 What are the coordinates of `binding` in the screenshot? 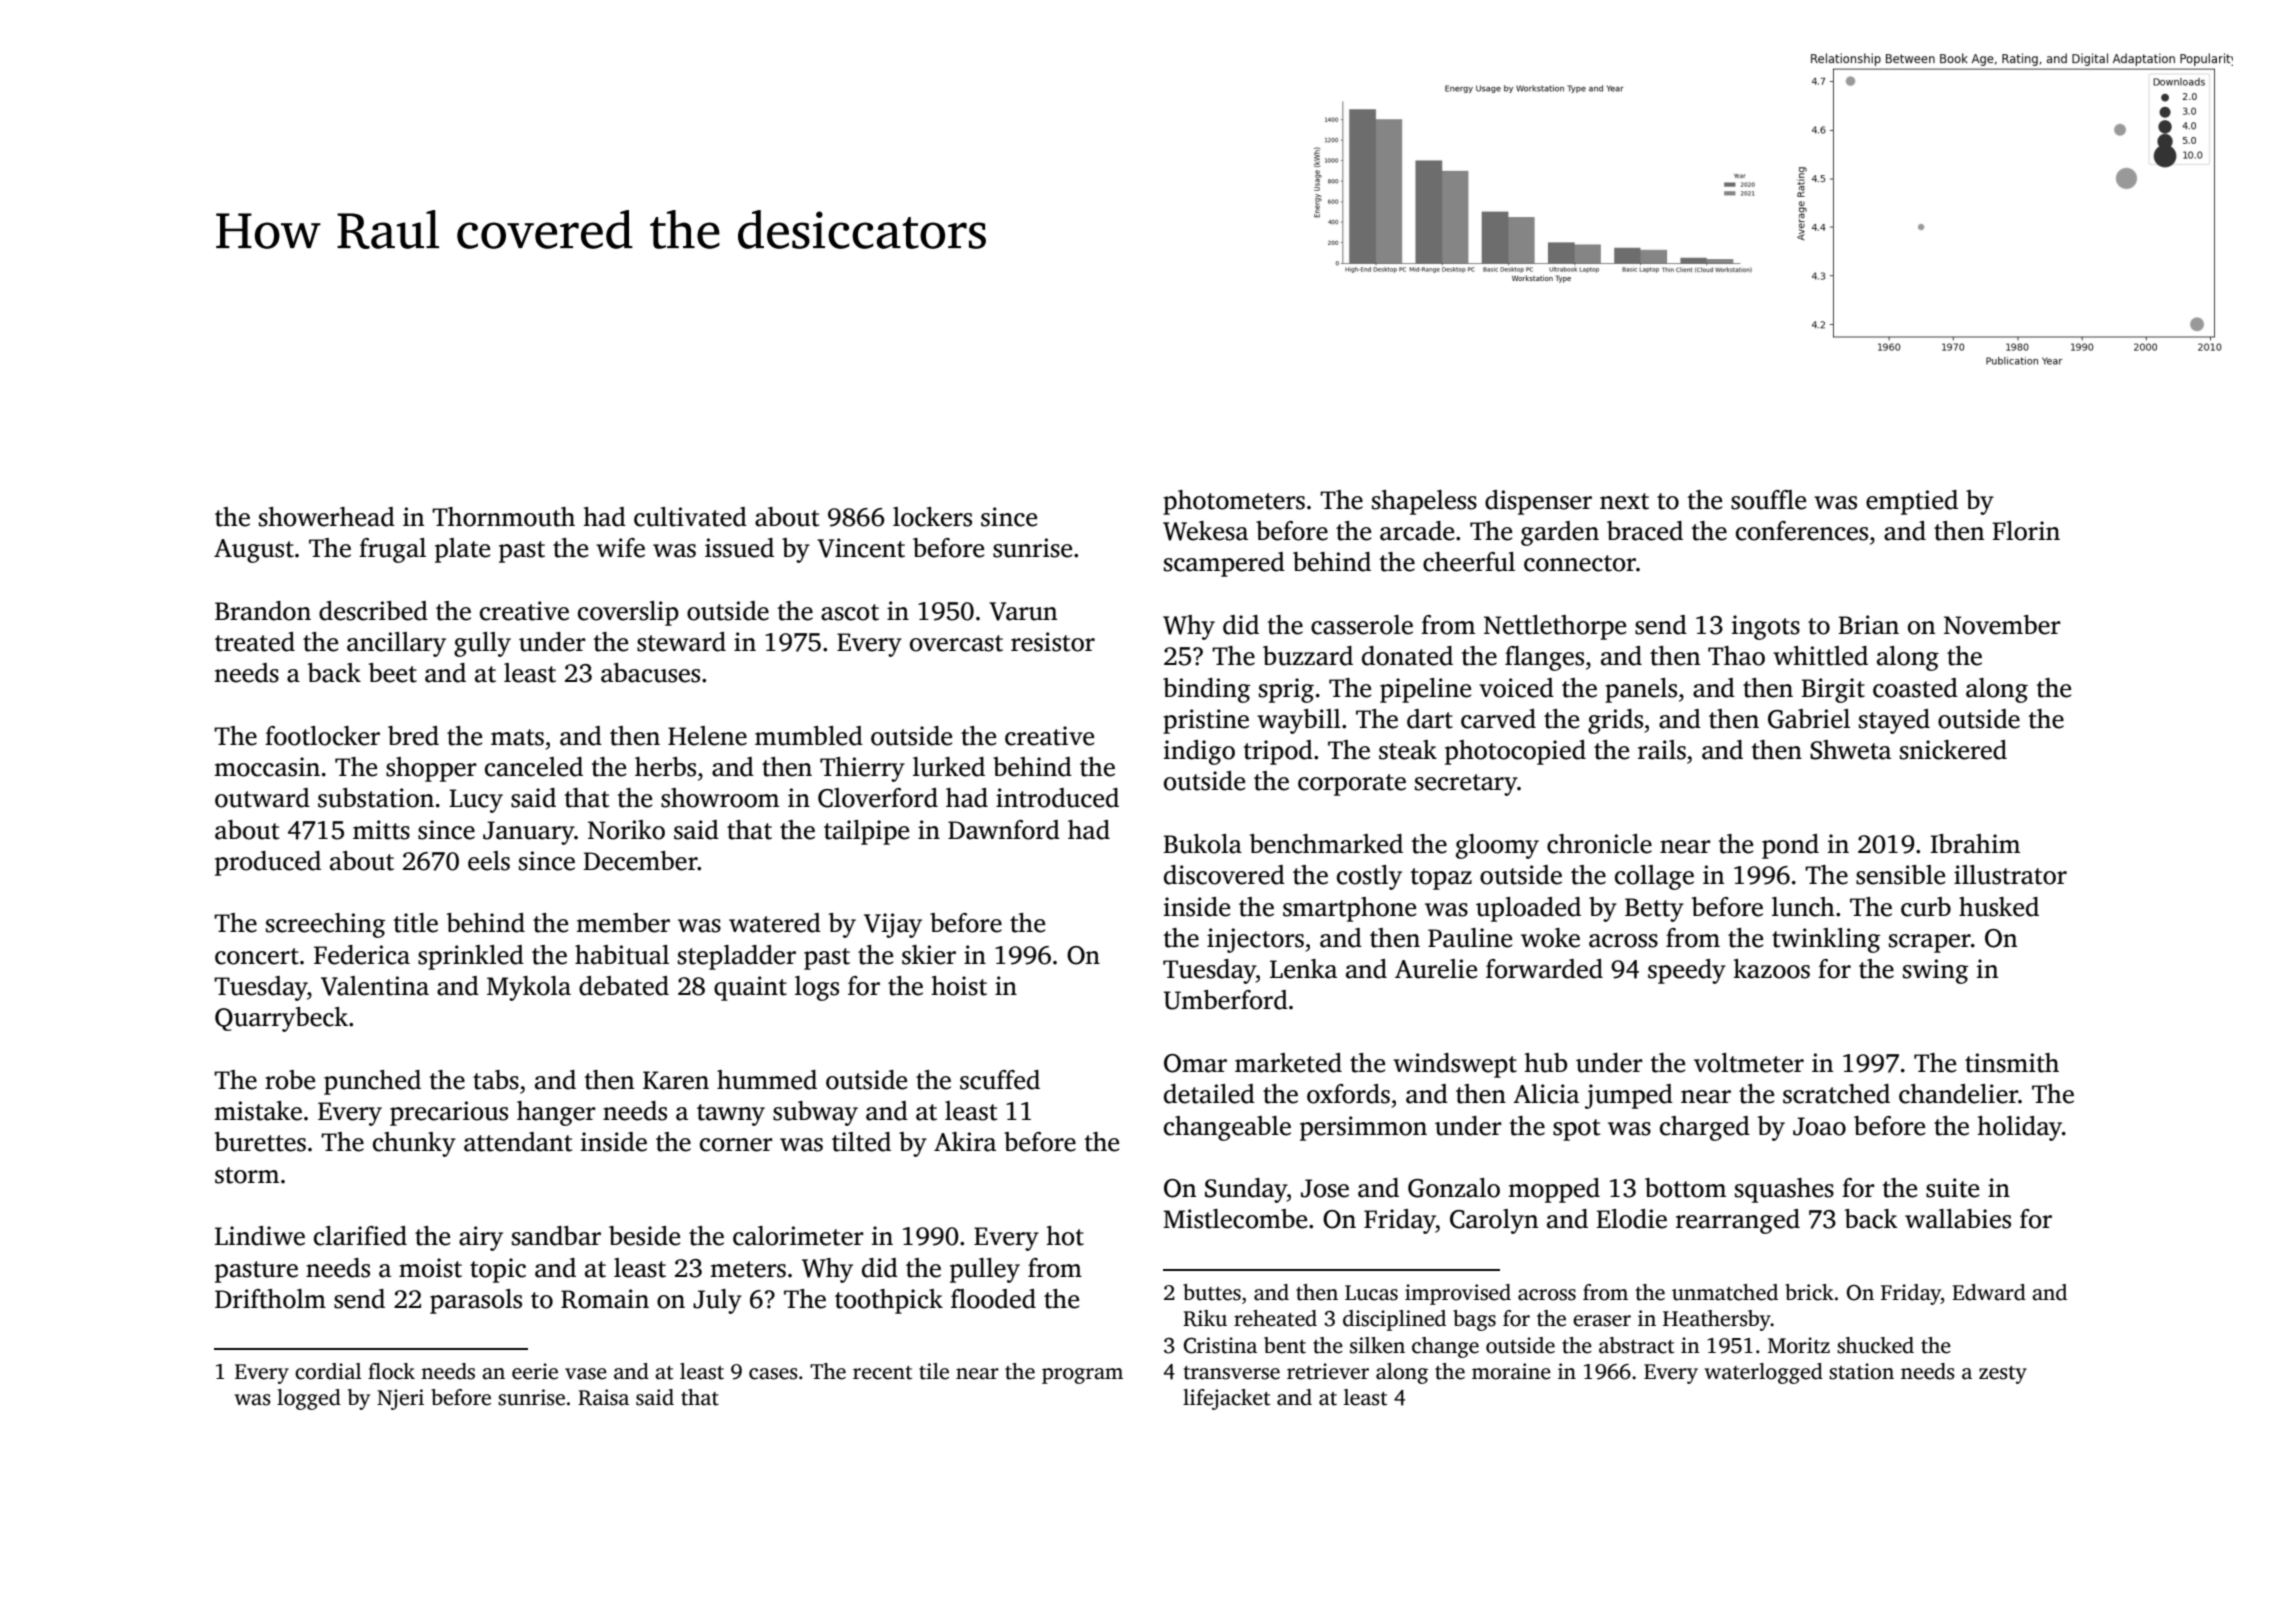 It's located at (1206, 690).
